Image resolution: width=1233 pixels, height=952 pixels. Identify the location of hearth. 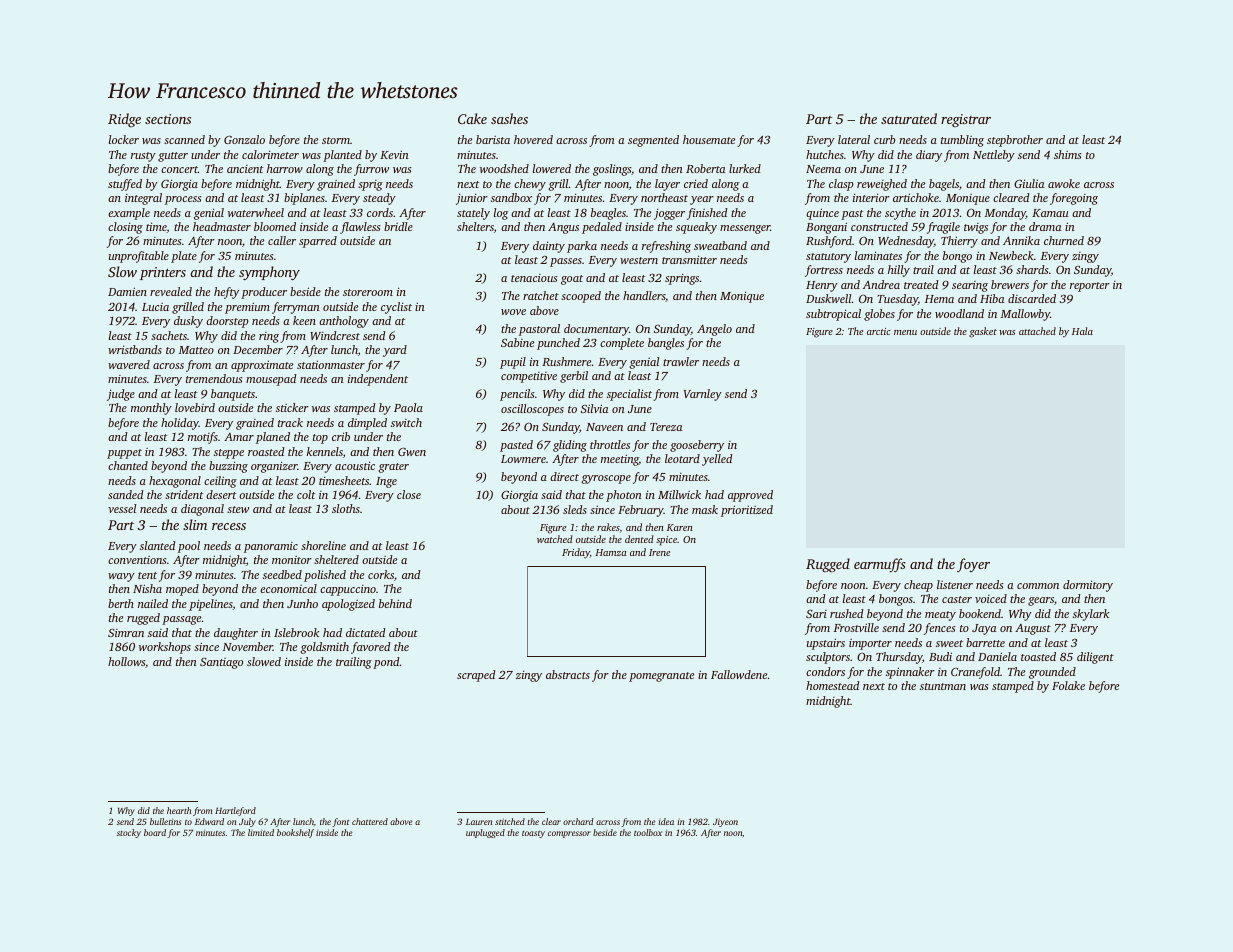
(179, 810).
